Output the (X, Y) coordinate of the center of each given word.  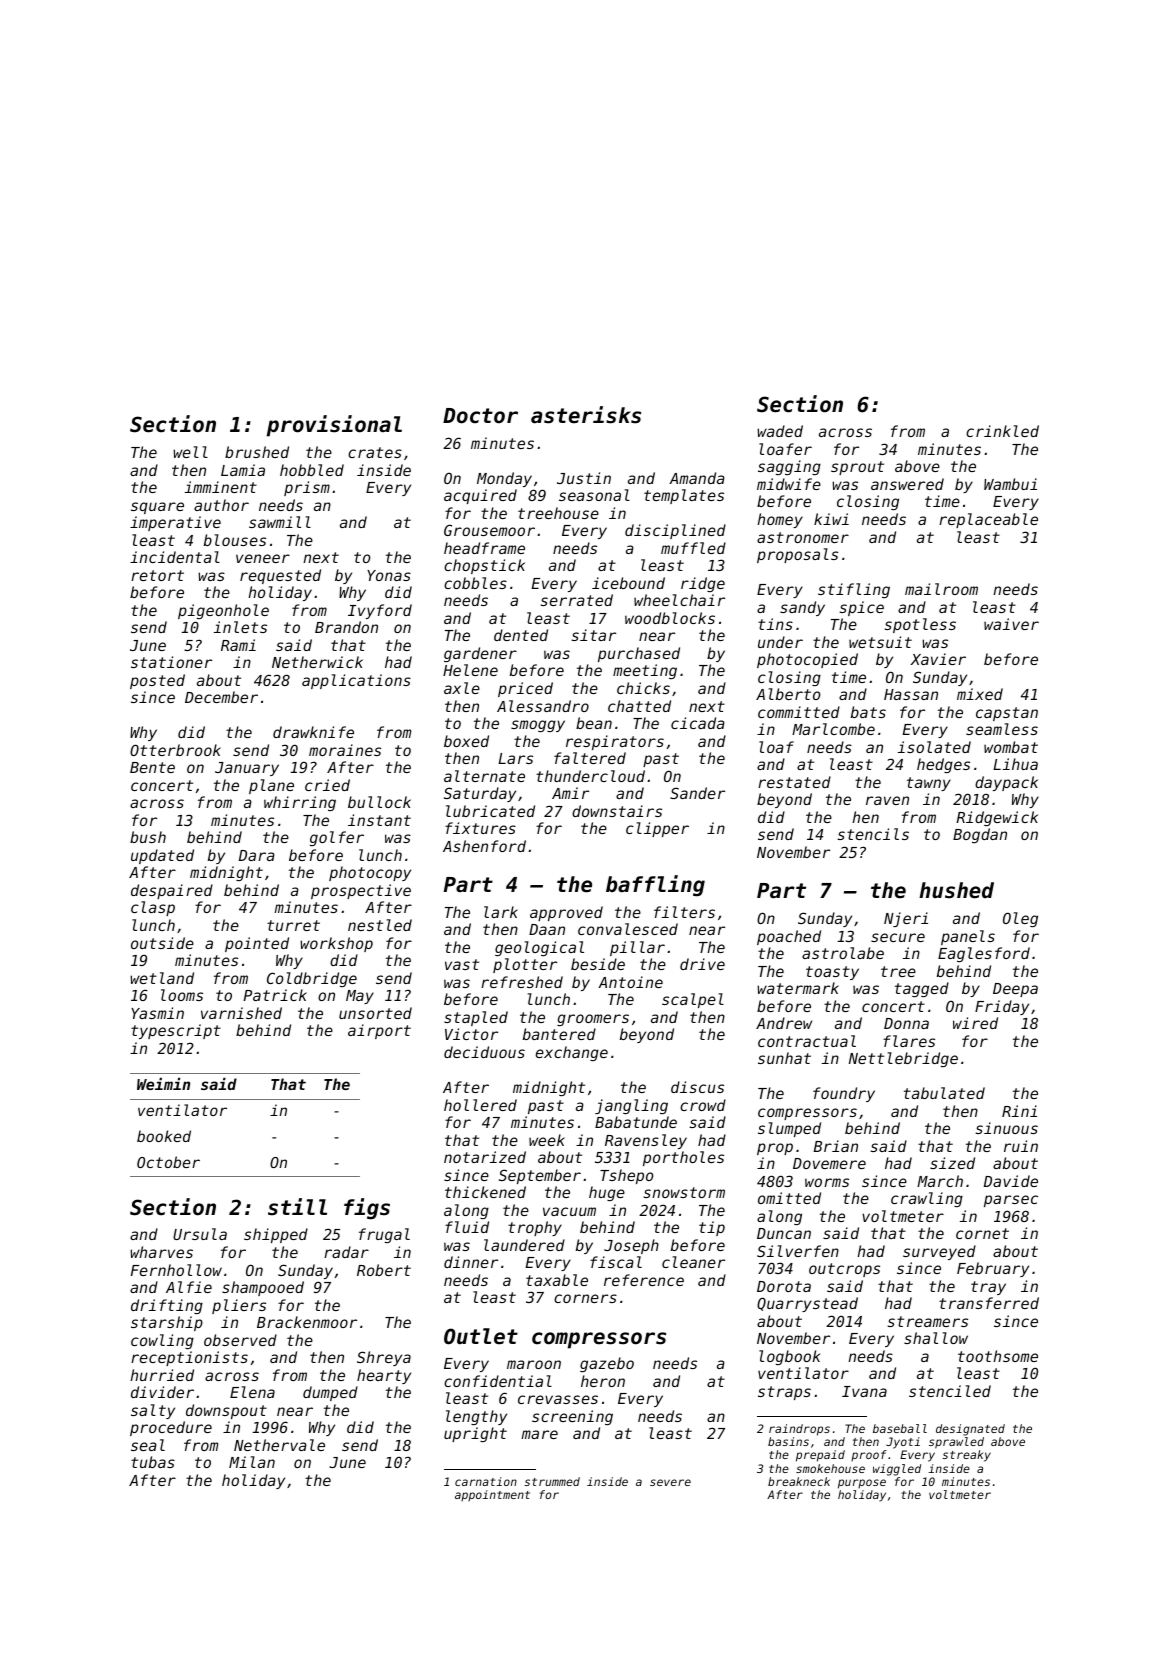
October (168, 1162)
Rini (1019, 1111)
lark (501, 912)
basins (788, 1441)
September (540, 1176)
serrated (576, 600)
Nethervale (279, 1445)
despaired (172, 891)
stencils (873, 834)
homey (780, 520)
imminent (221, 487)
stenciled (950, 1391)
